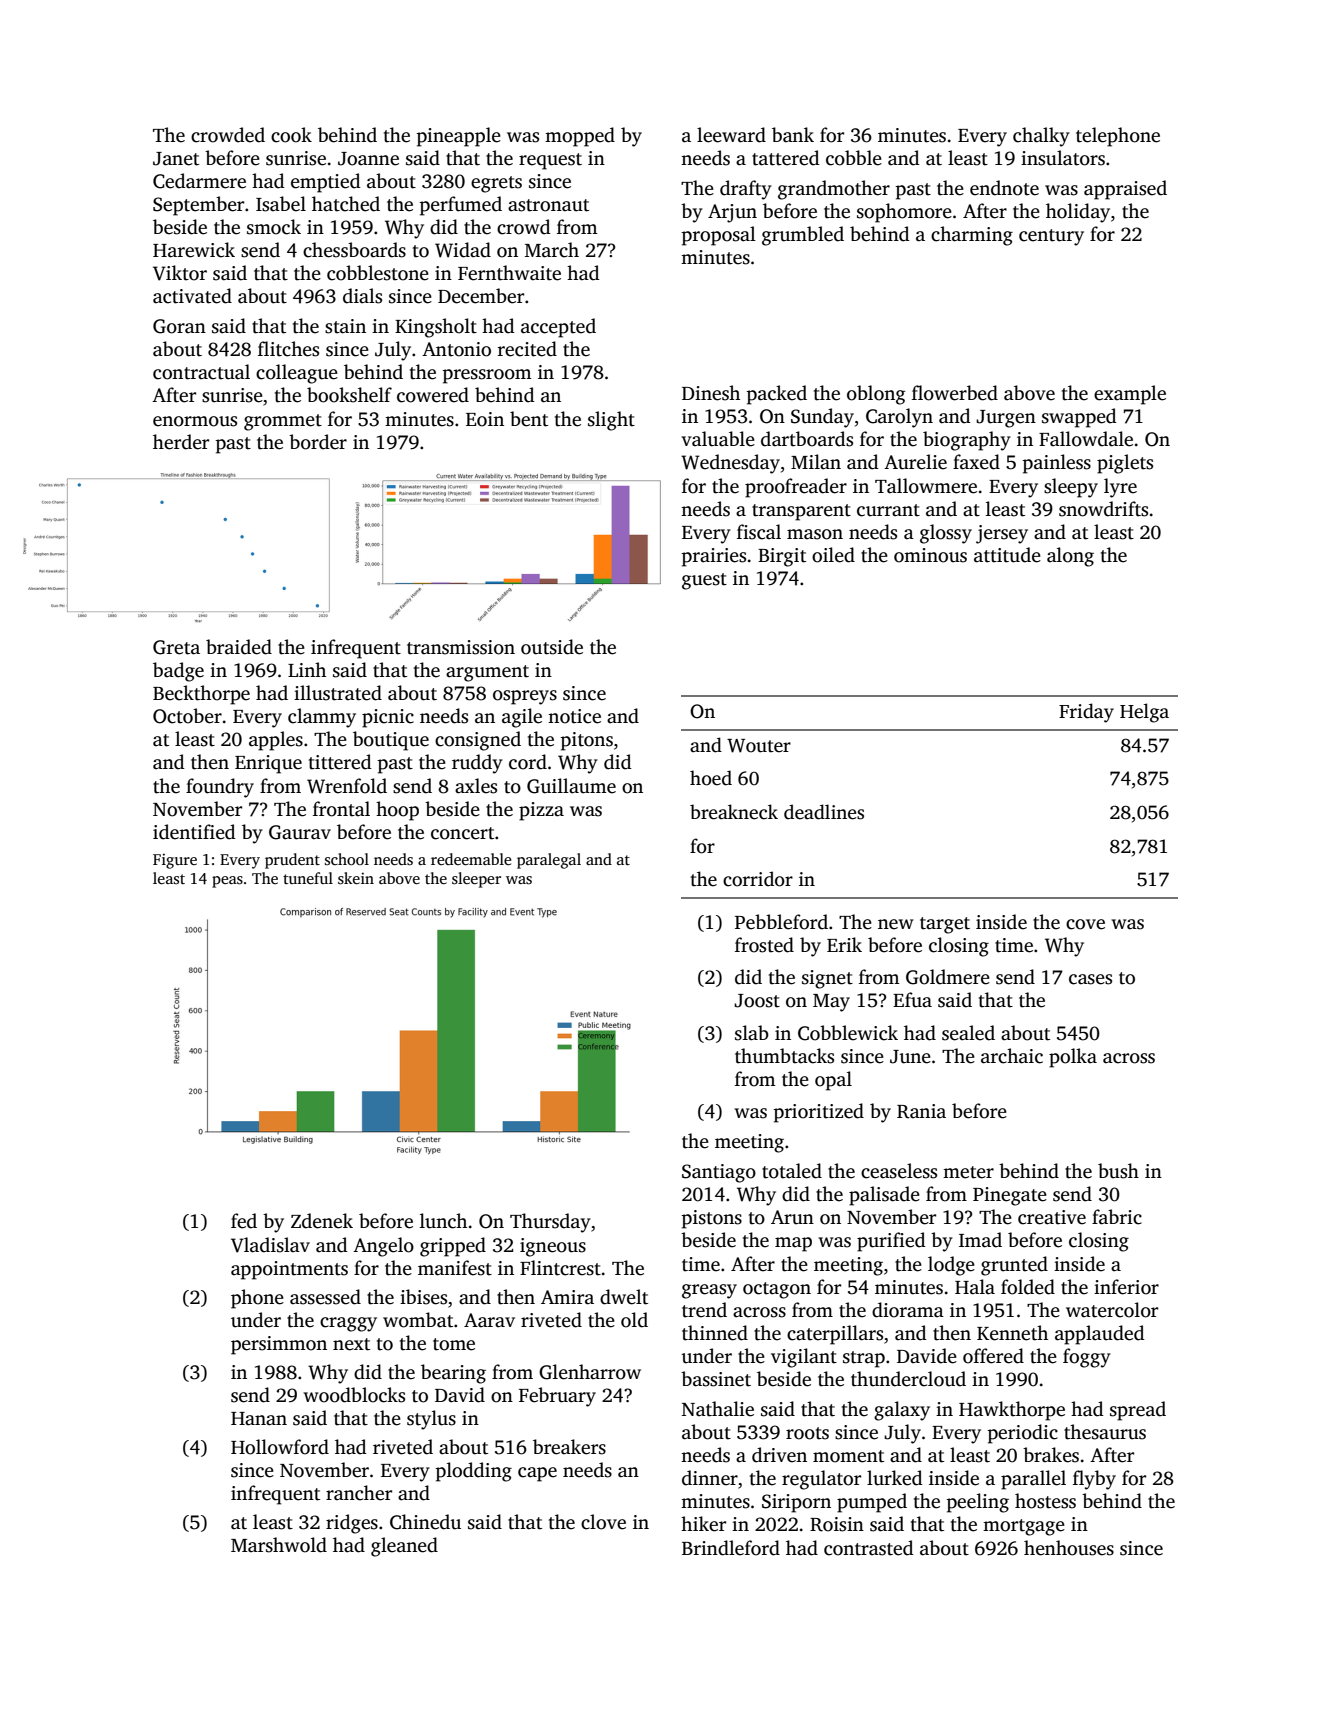 Image resolution: width=1331 pixels, height=1722 pixels. I want to click on snowdrifts, so click(1103, 509).
